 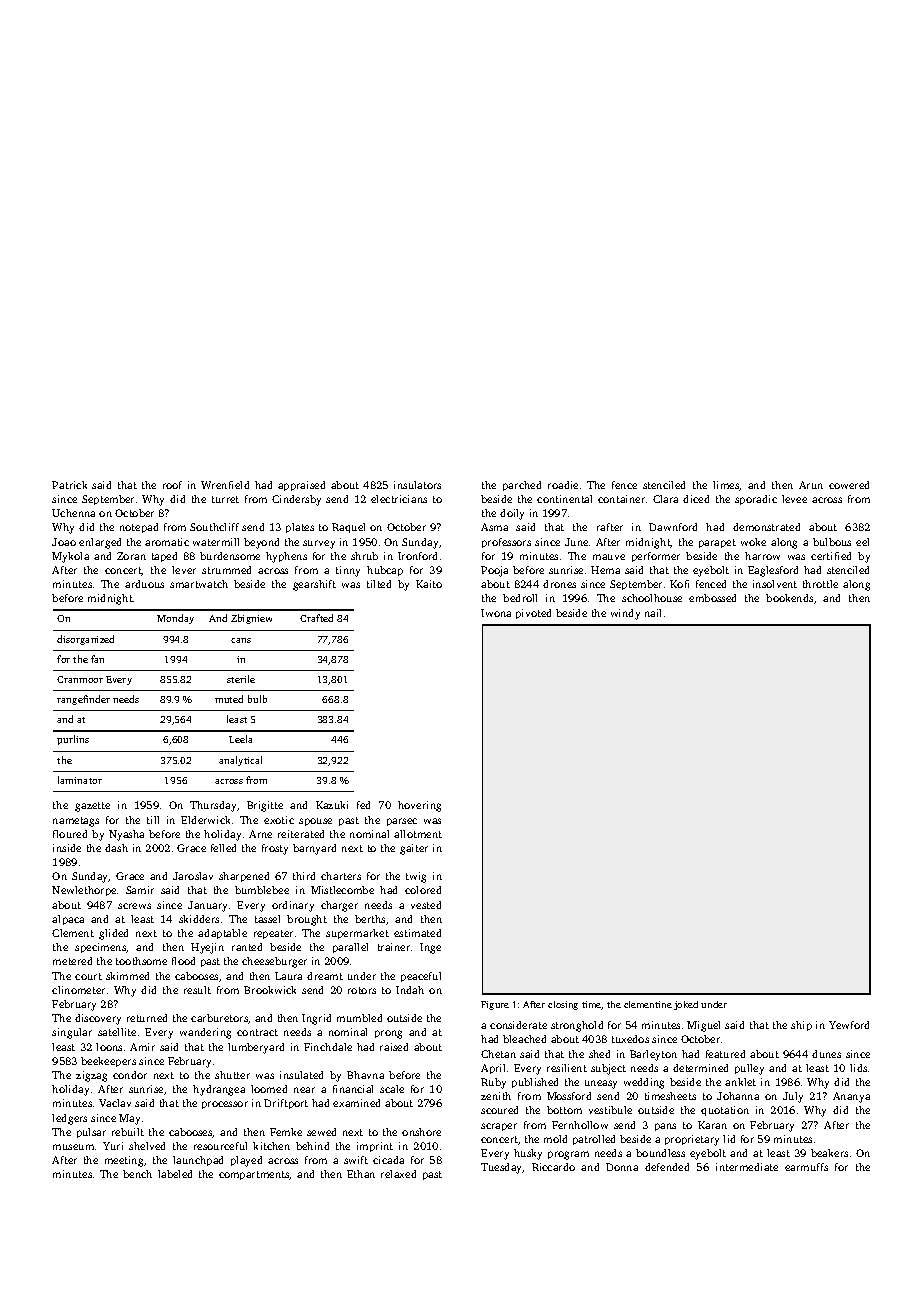 What do you see at coordinates (167, 542) in the screenshot?
I see `aromatic` at bounding box center [167, 542].
